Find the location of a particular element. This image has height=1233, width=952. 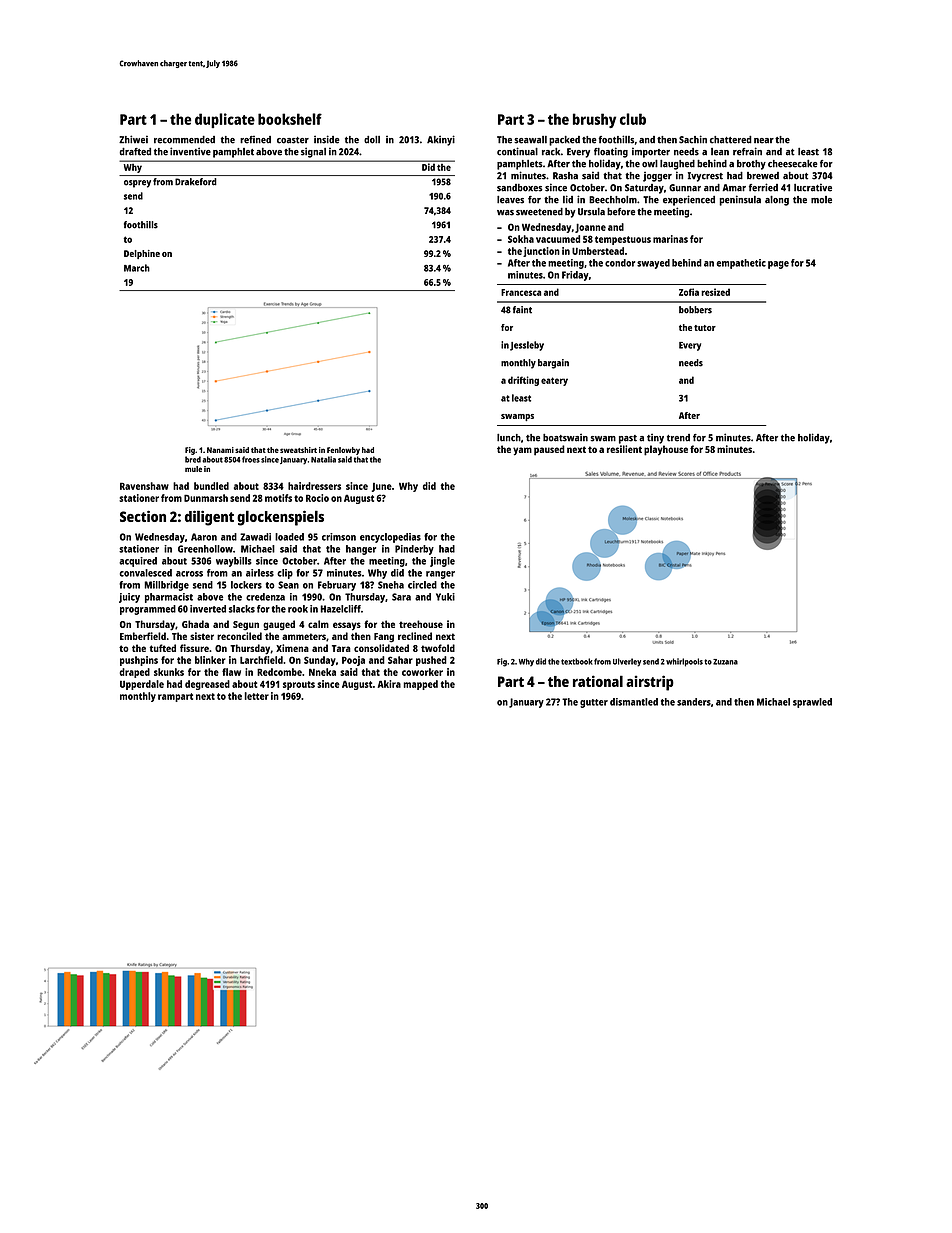

Francesca is located at coordinates (521, 292).
